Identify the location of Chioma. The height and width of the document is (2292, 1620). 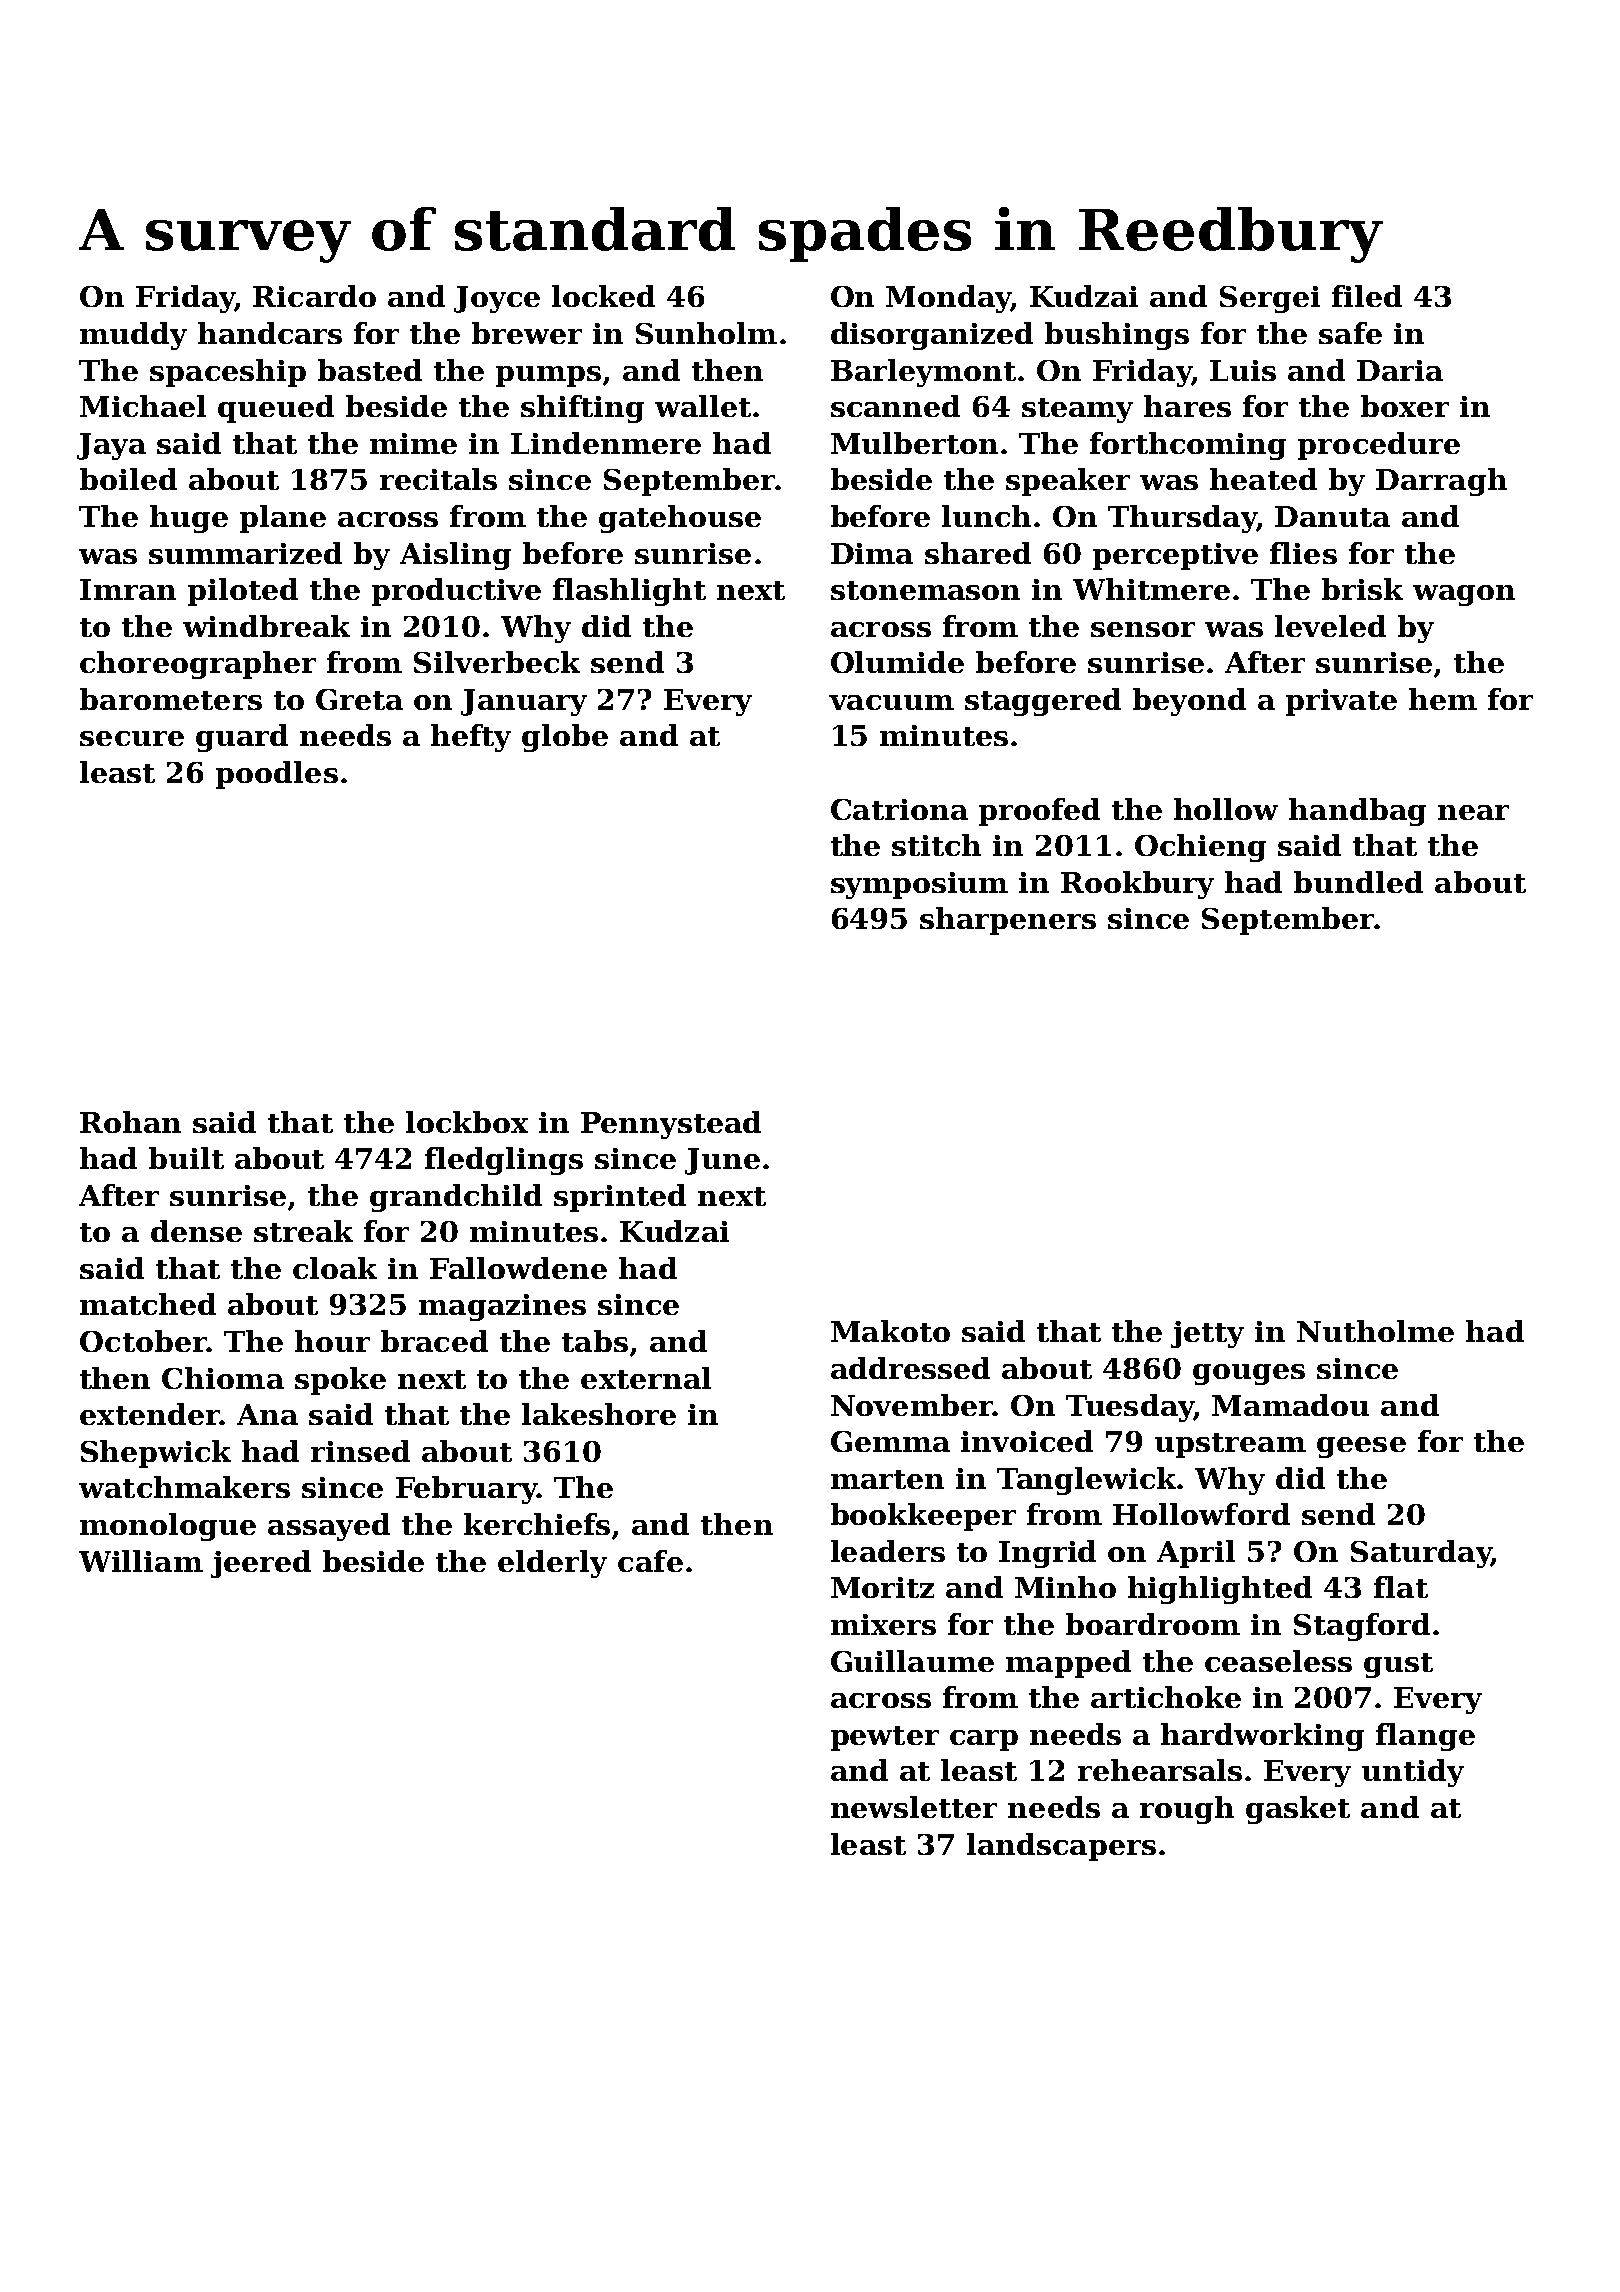
(223, 1378).
